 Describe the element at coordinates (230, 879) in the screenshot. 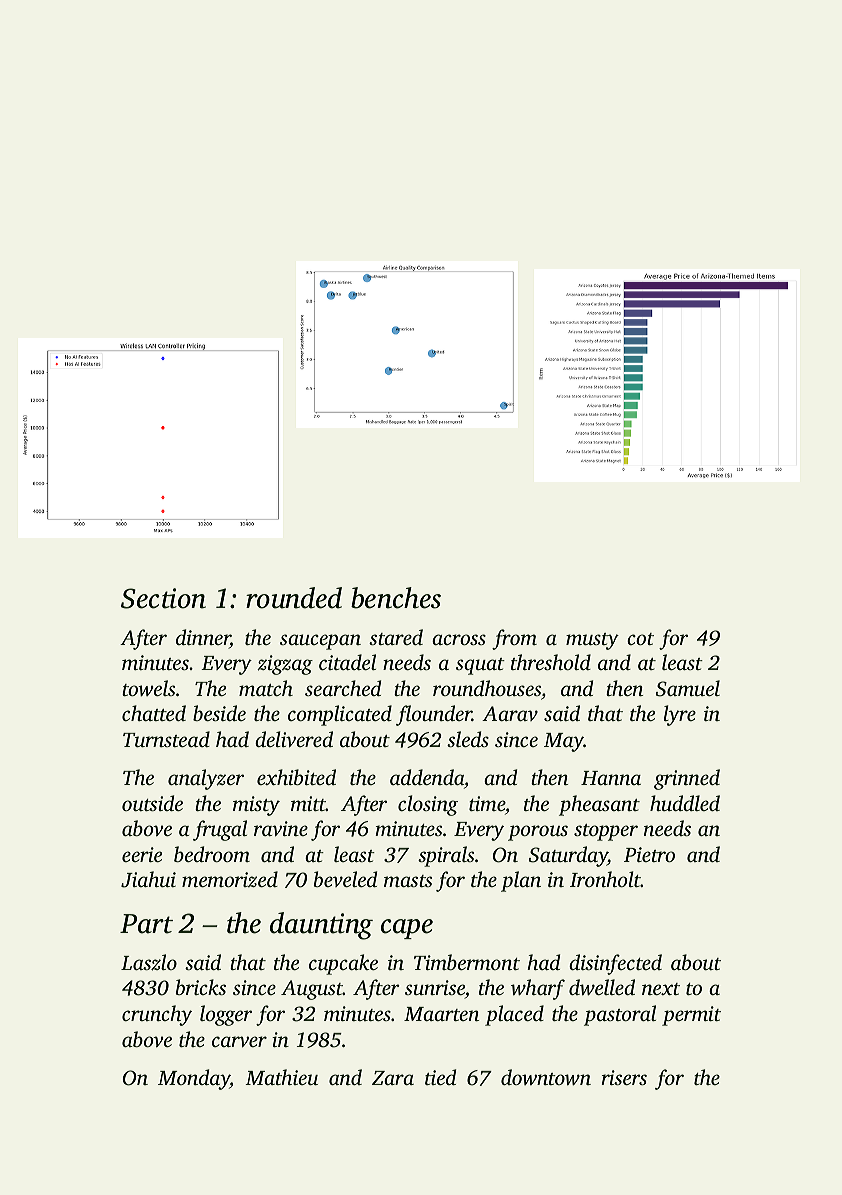

I see `memorized` at that location.
